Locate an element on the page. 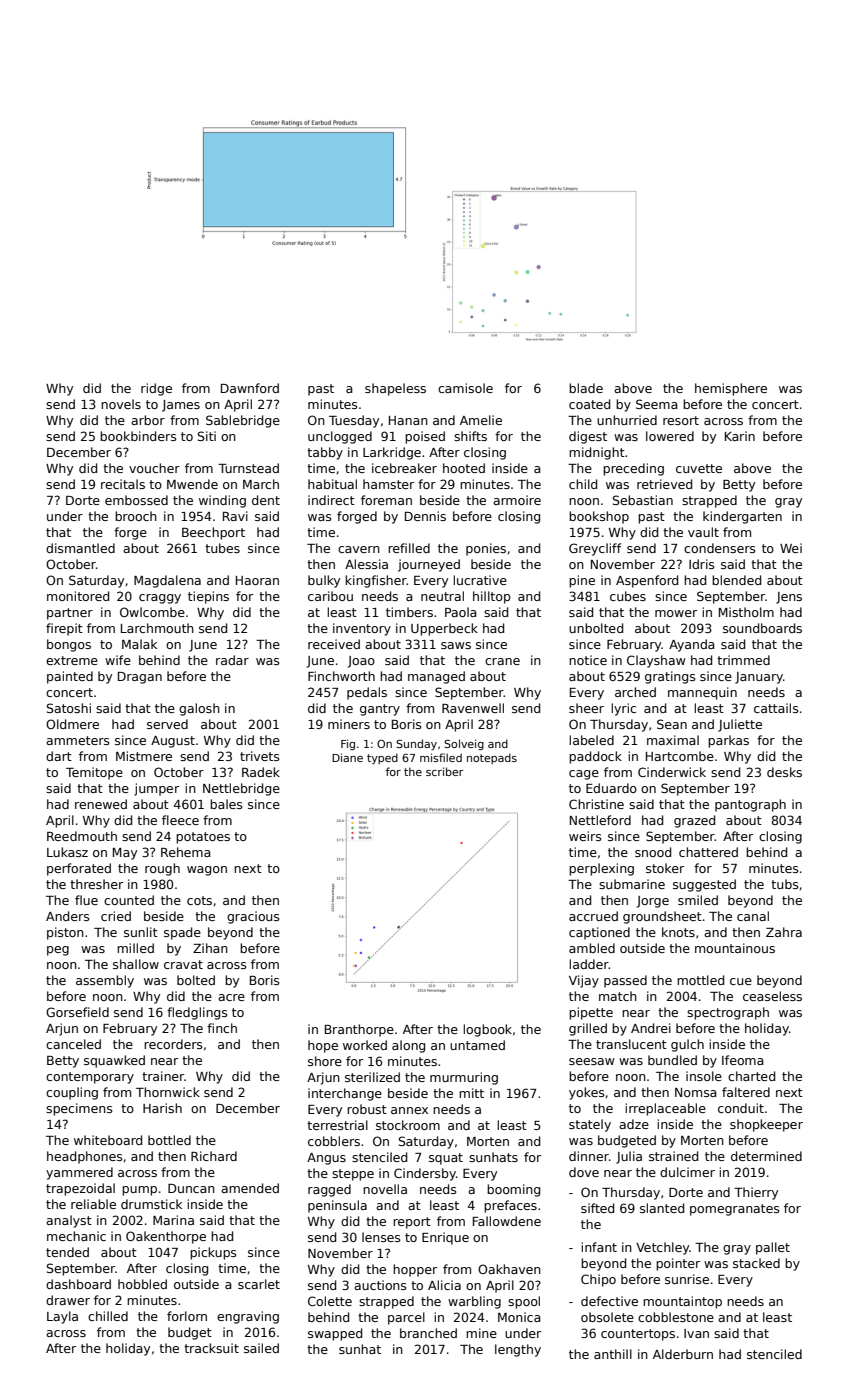 This image has width=849, height=1400. swapped is located at coordinates (335, 1334).
